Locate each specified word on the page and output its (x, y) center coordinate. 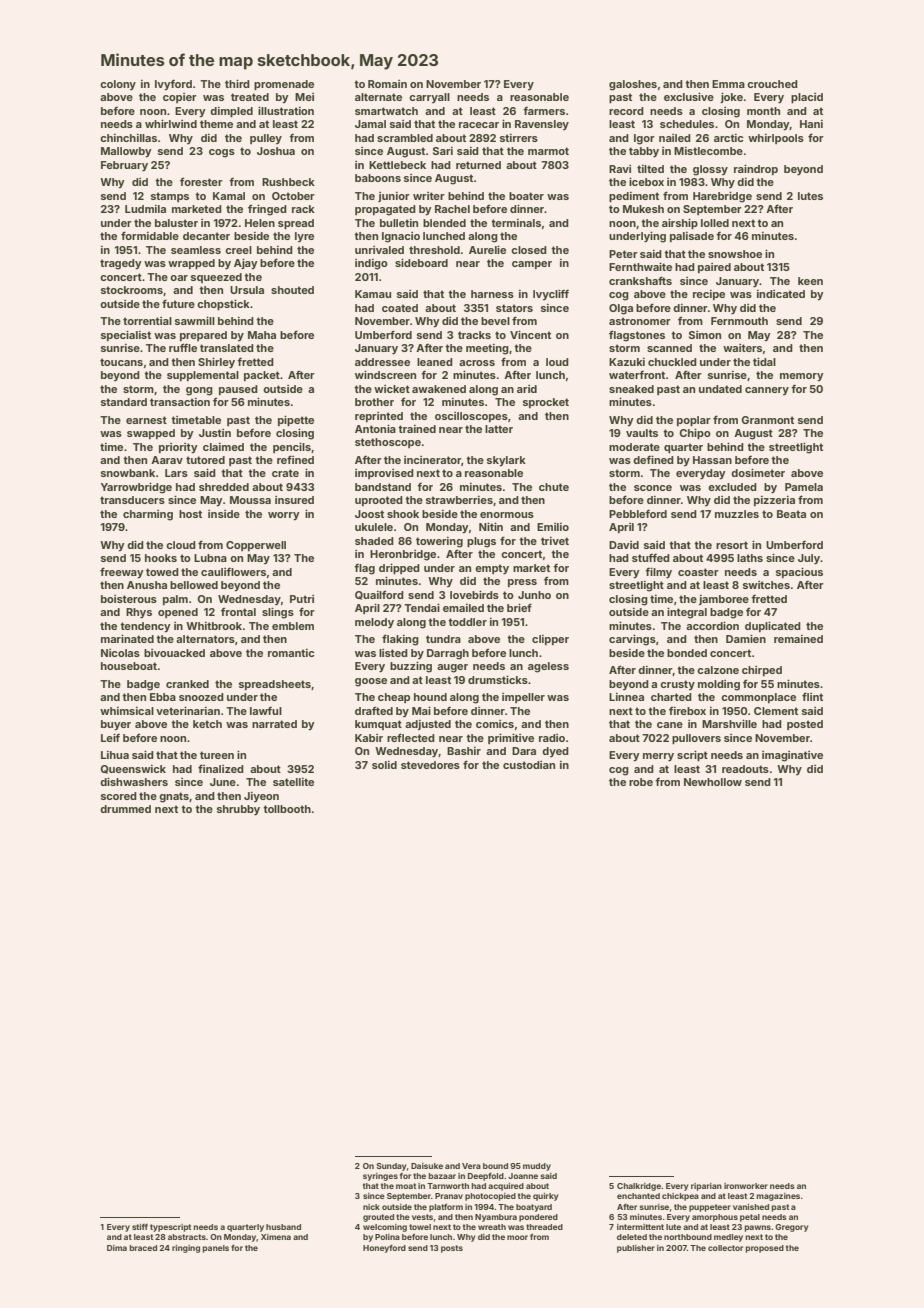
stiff (140, 1227)
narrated (274, 724)
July (809, 559)
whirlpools (776, 139)
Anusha (147, 585)
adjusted (428, 725)
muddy (537, 1167)
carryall (429, 98)
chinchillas (128, 138)
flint (812, 696)
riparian (706, 1187)
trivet (555, 541)
